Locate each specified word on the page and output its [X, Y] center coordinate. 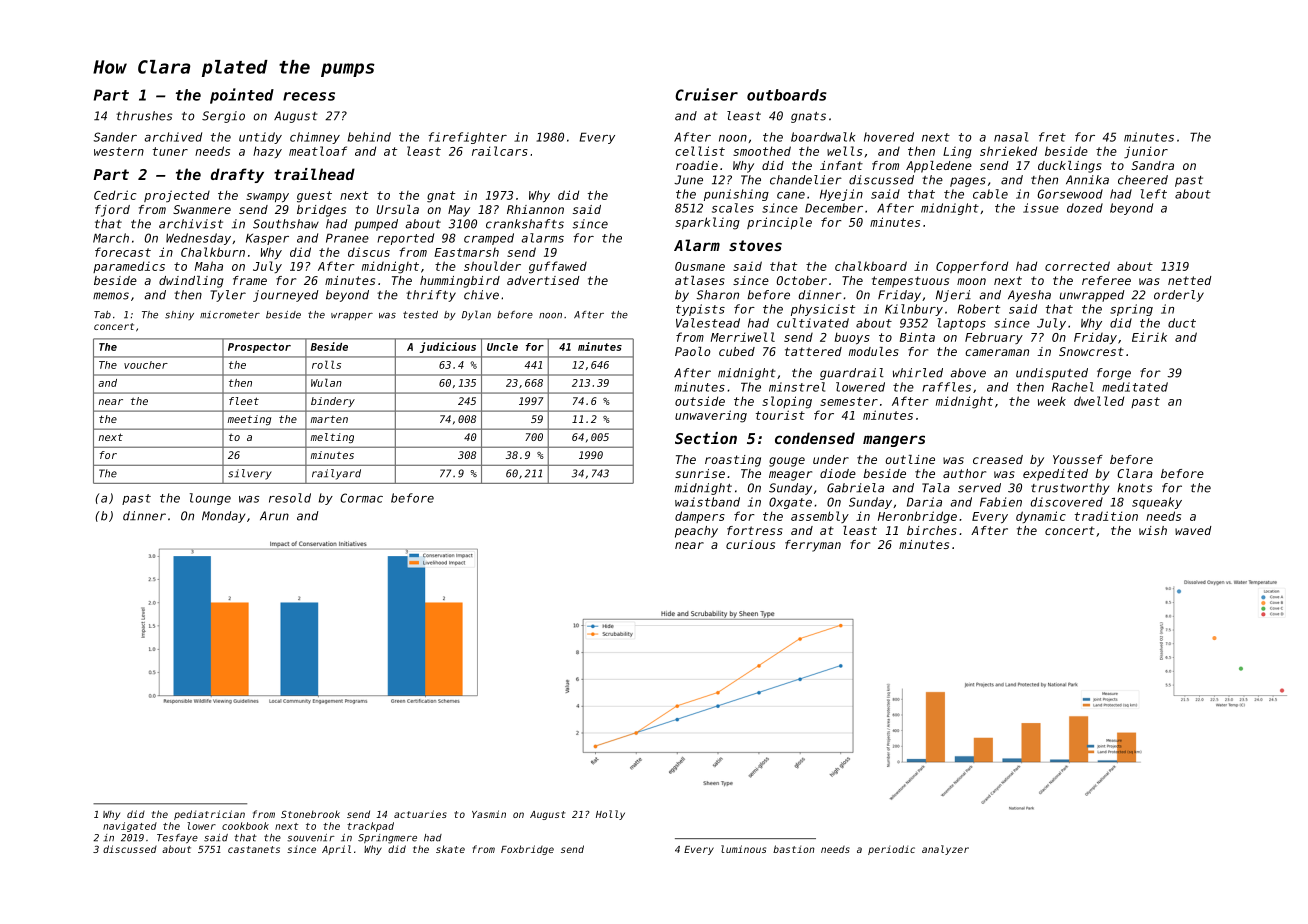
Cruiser [706, 94]
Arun [274, 516]
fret [1052, 137]
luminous [743, 849]
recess [309, 96]
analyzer [945, 850]
